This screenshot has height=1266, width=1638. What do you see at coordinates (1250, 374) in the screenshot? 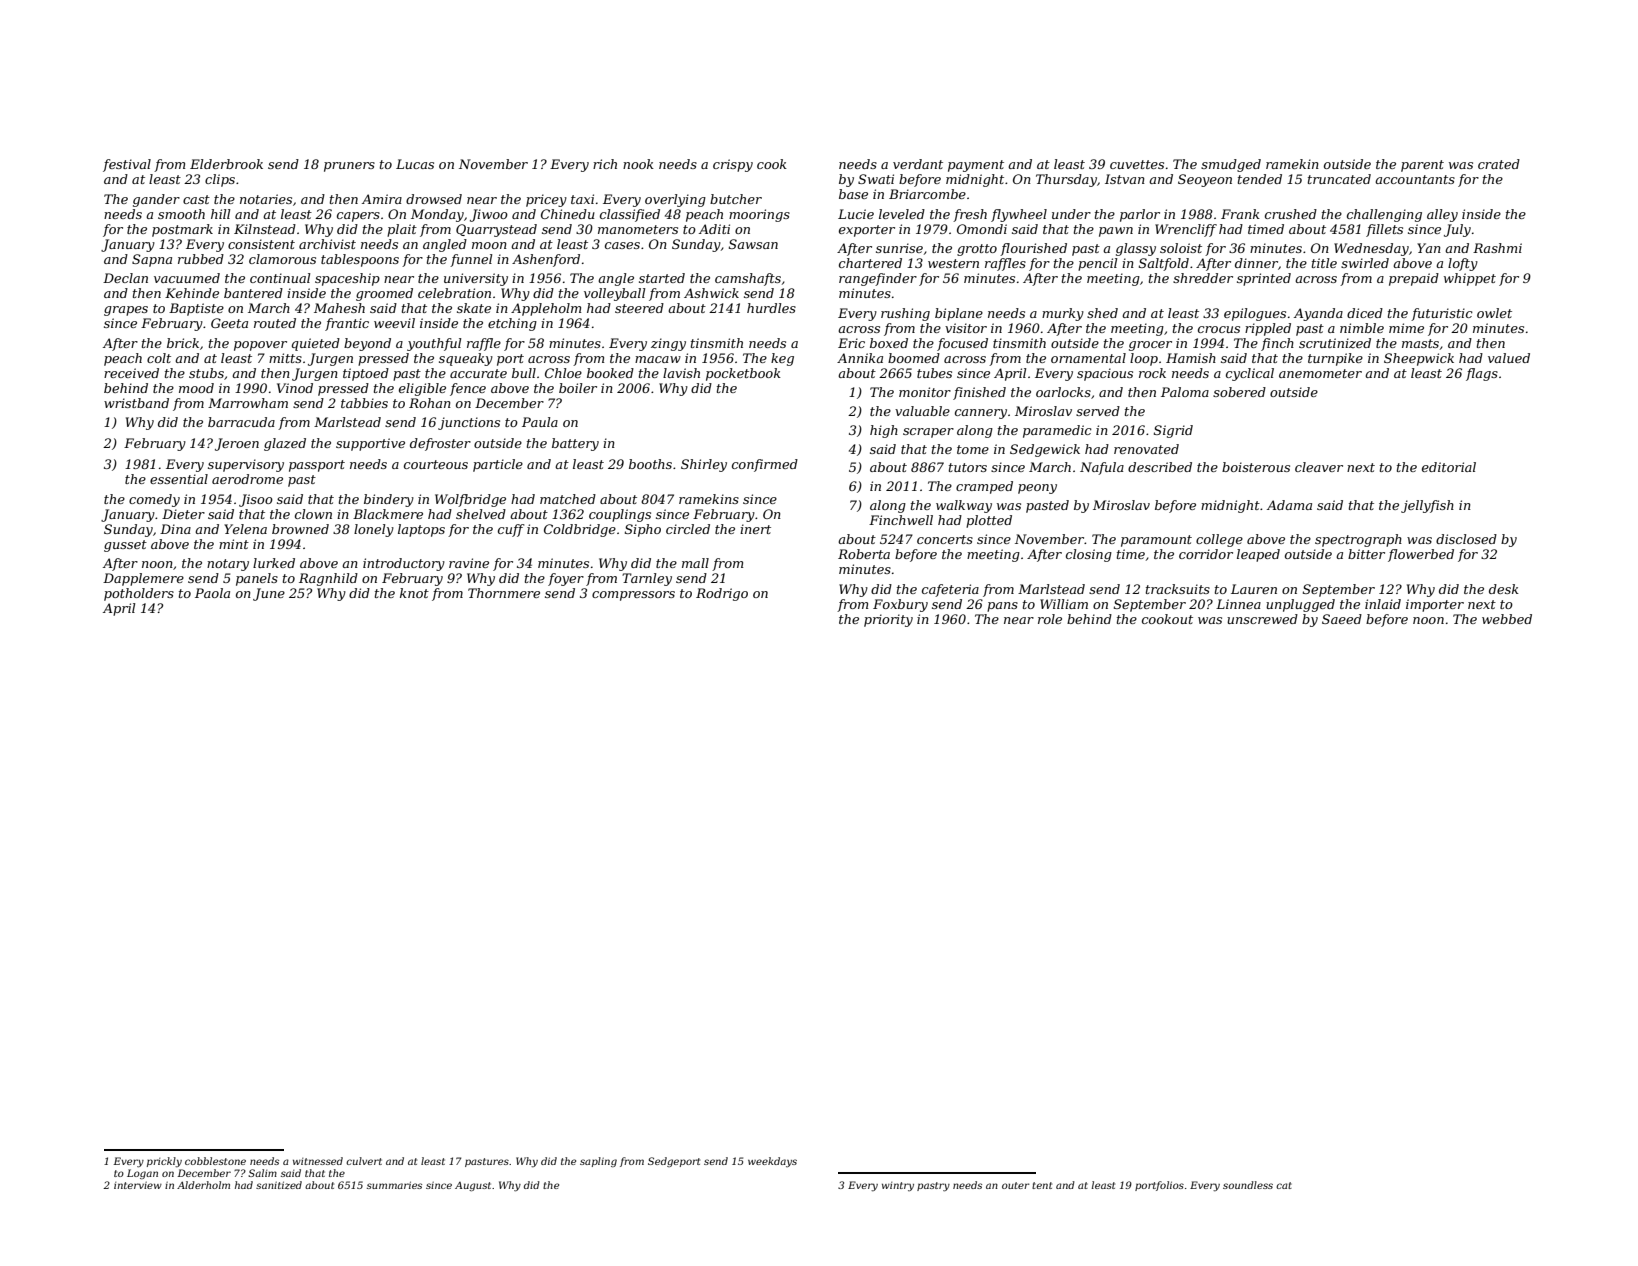
I see `cyclical` at bounding box center [1250, 374].
